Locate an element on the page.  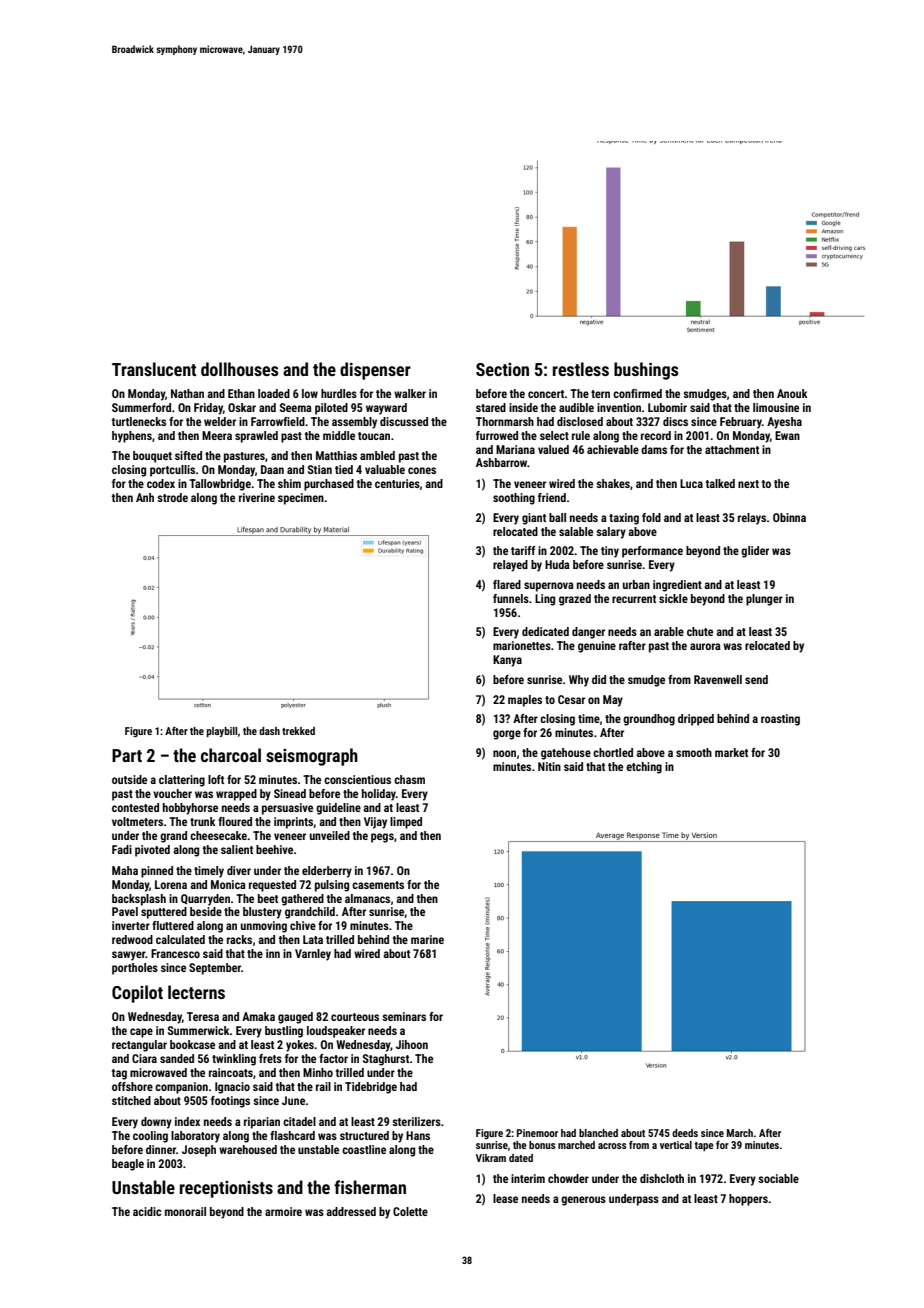
market is located at coordinates (731, 752).
